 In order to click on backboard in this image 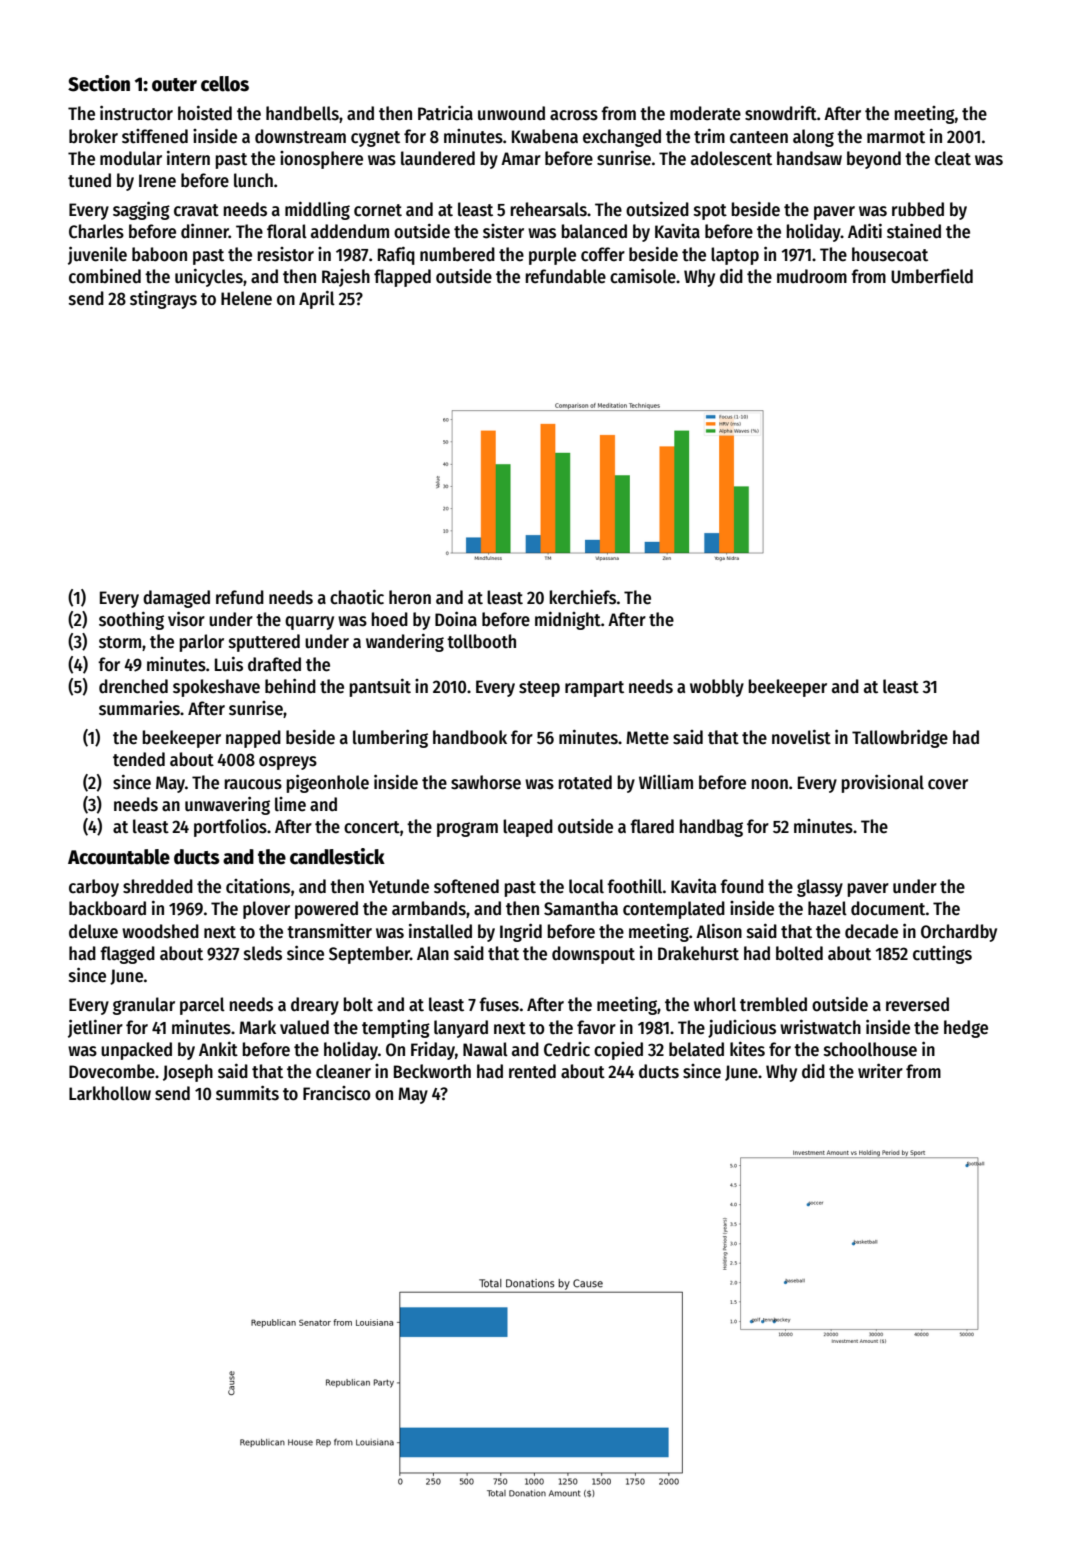, I will do `click(107, 908)`.
